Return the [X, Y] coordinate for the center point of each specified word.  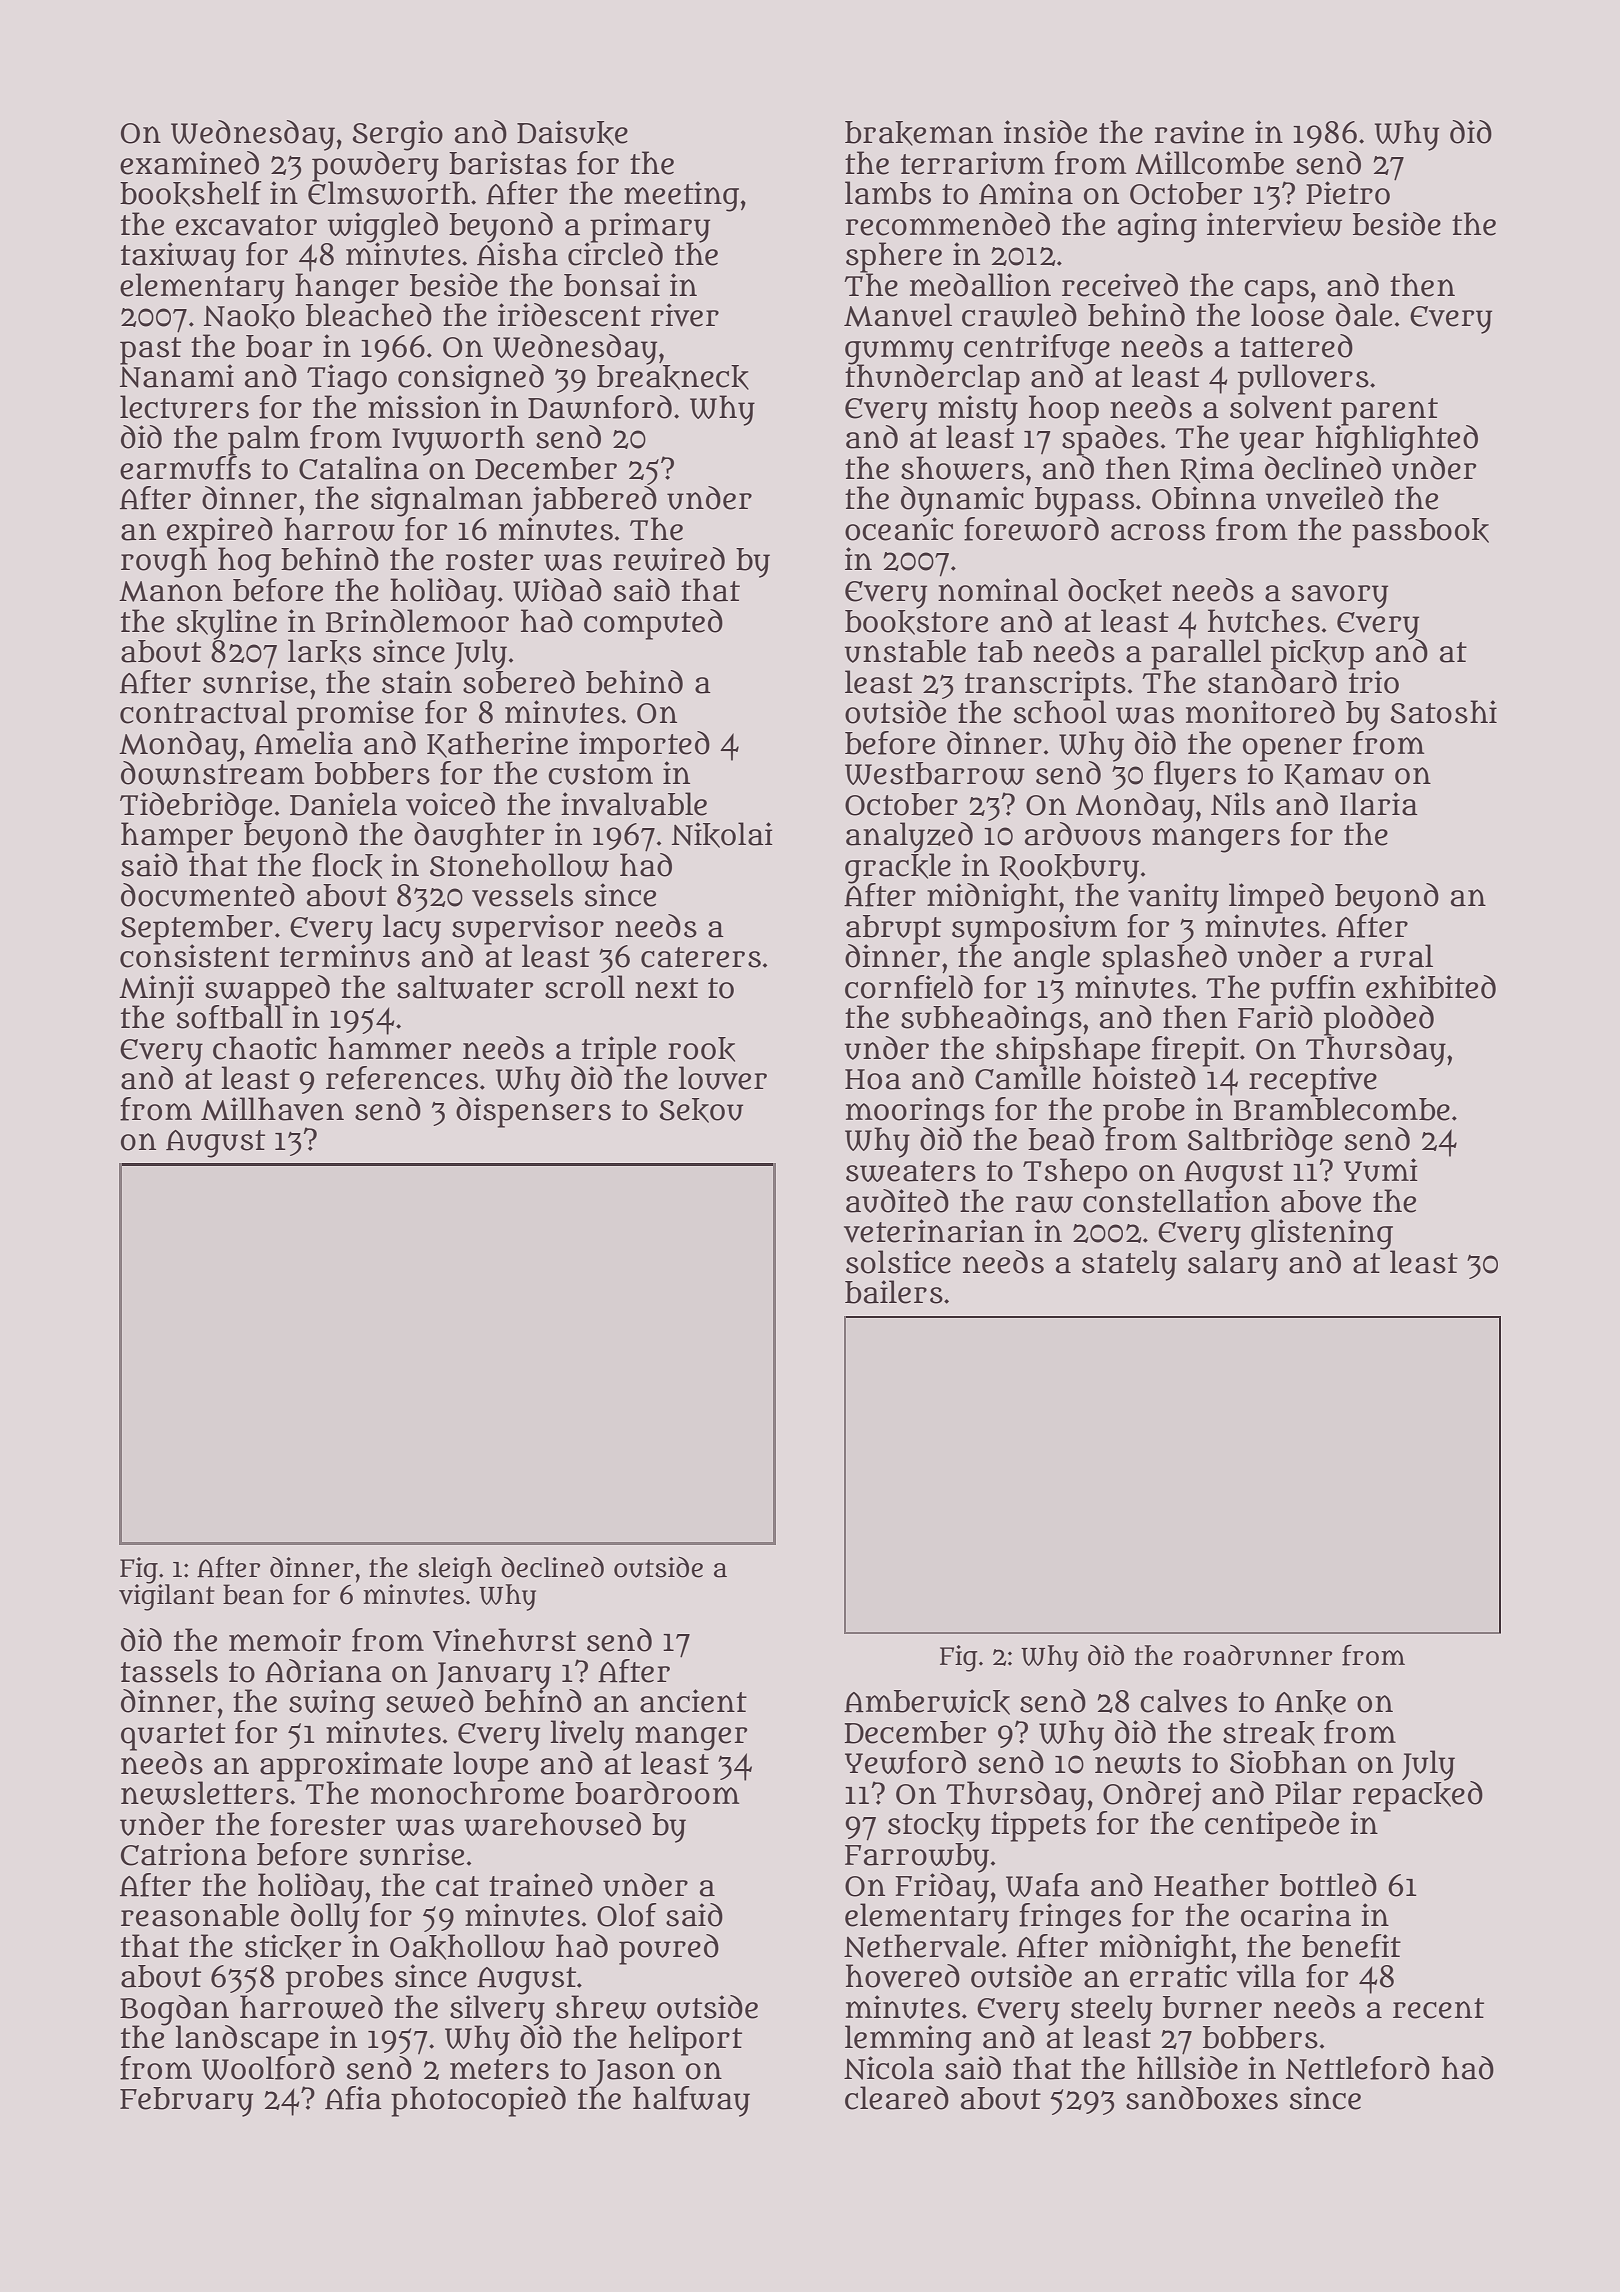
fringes [1070, 1918]
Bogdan [174, 2010]
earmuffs [185, 468]
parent [1389, 411]
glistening [1322, 1234]
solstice [898, 1262]
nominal [998, 590]
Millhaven [272, 1109]
